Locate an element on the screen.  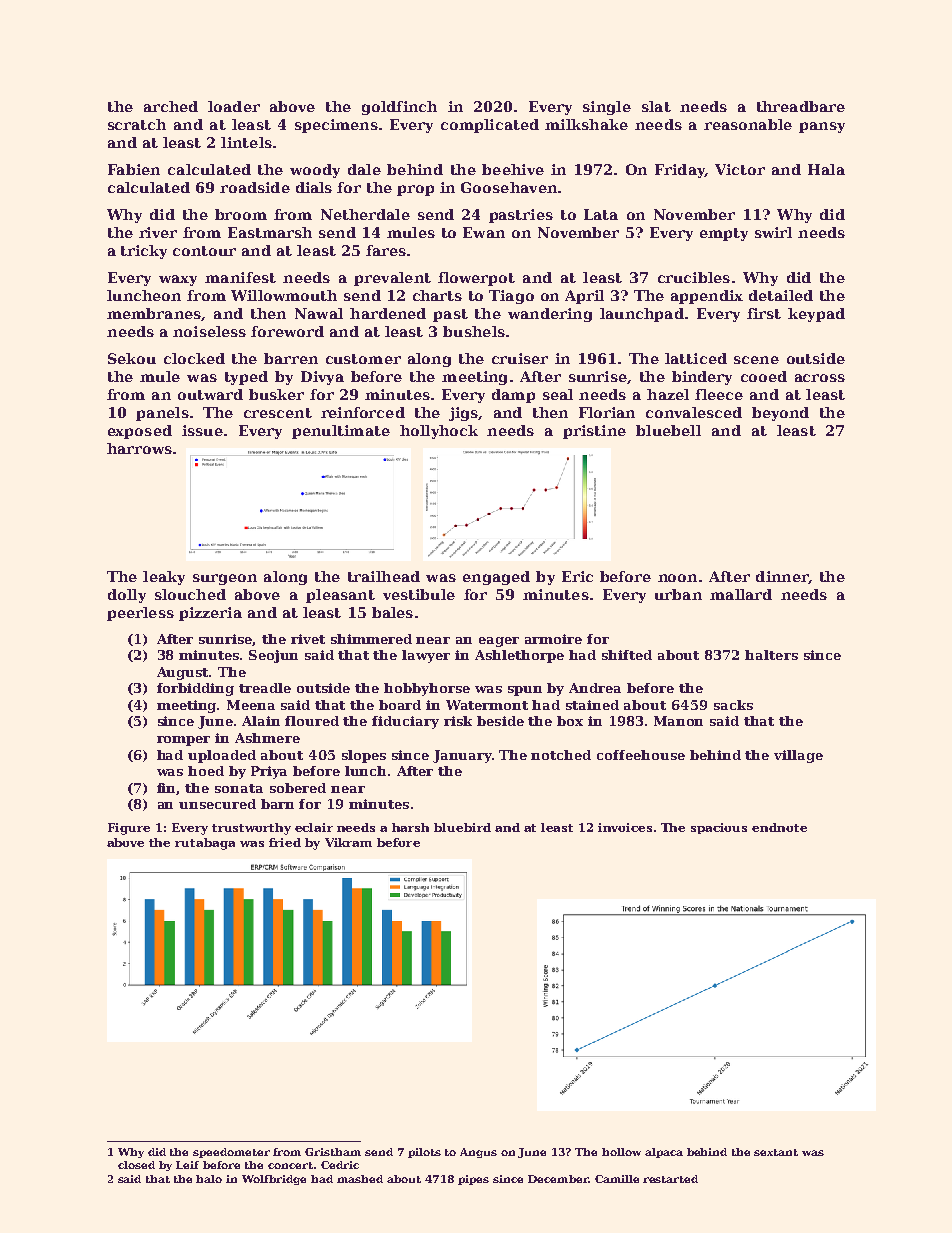
Angus is located at coordinates (478, 1153).
